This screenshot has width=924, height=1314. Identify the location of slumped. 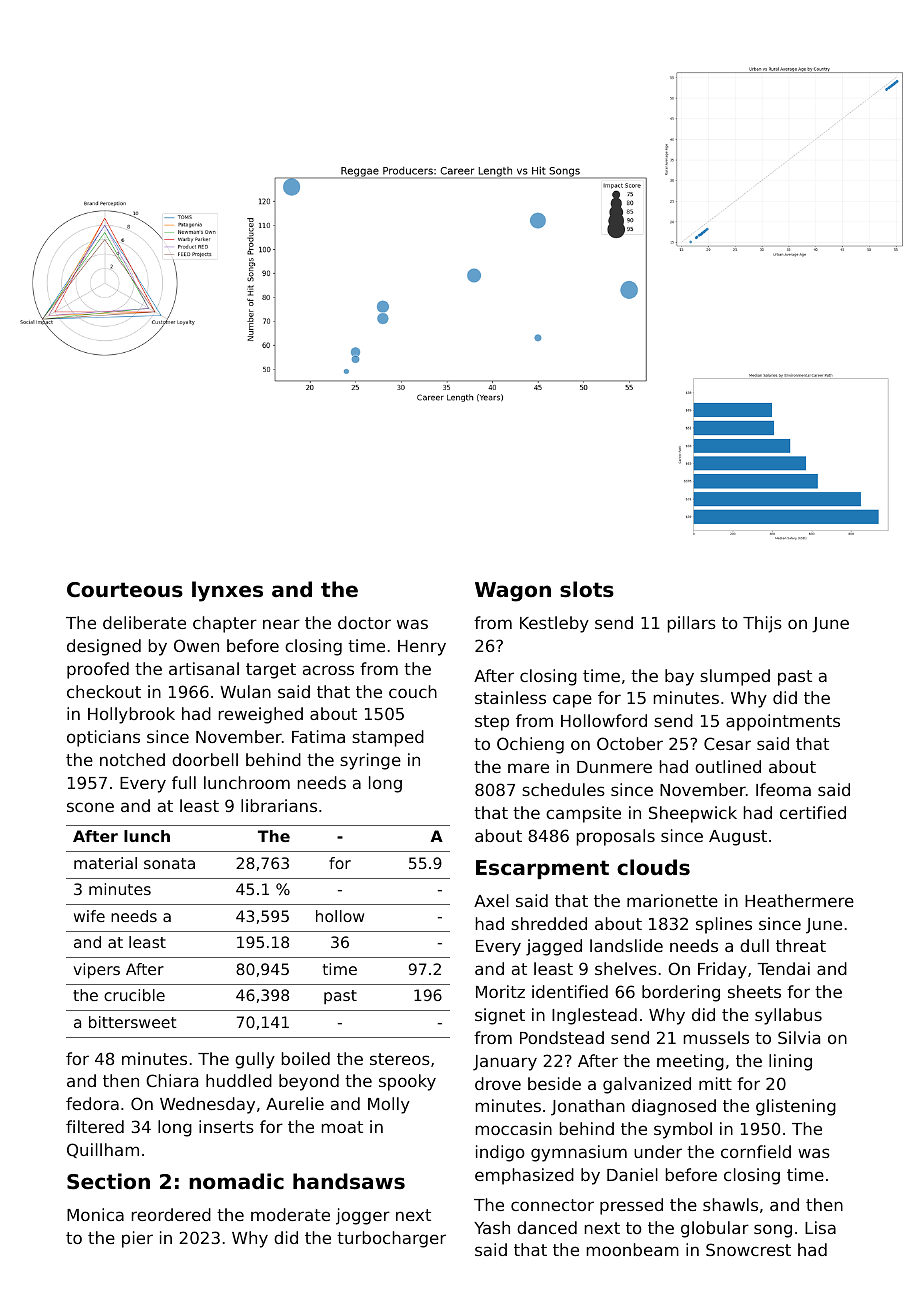
(735, 677).
